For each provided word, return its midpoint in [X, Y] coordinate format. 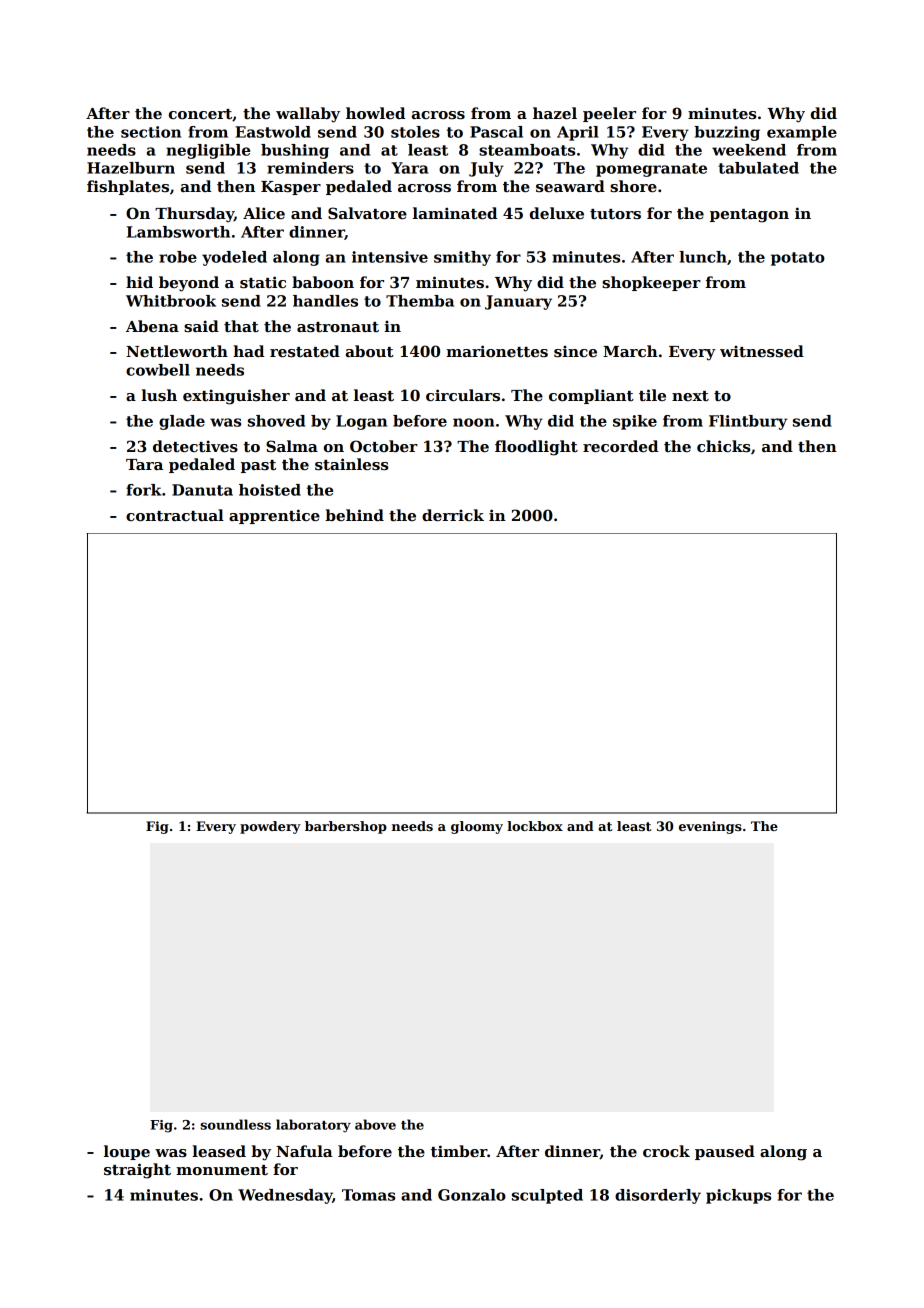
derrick [453, 515]
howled [375, 113]
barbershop [346, 827]
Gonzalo [472, 1195]
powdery [270, 827]
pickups [738, 1196]
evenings [710, 827]
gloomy [477, 827]
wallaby [308, 115]
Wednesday [285, 1196]
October [384, 446]
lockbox [535, 826]
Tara [144, 464]
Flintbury [748, 422]
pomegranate [651, 170]
